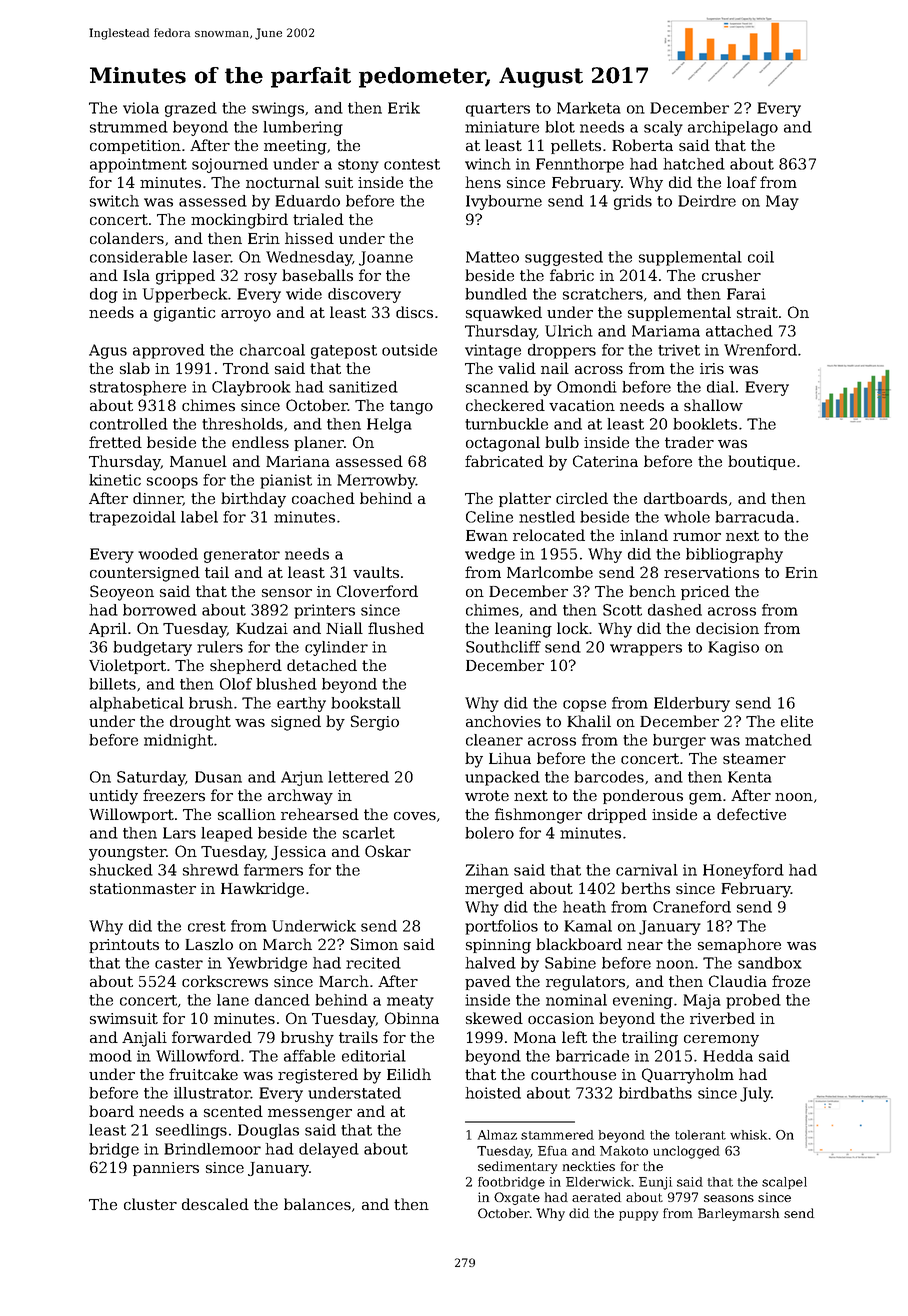  What do you see at coordinates (705, 799) in the image?
I see `gem` at bounding box center [705, 799].
